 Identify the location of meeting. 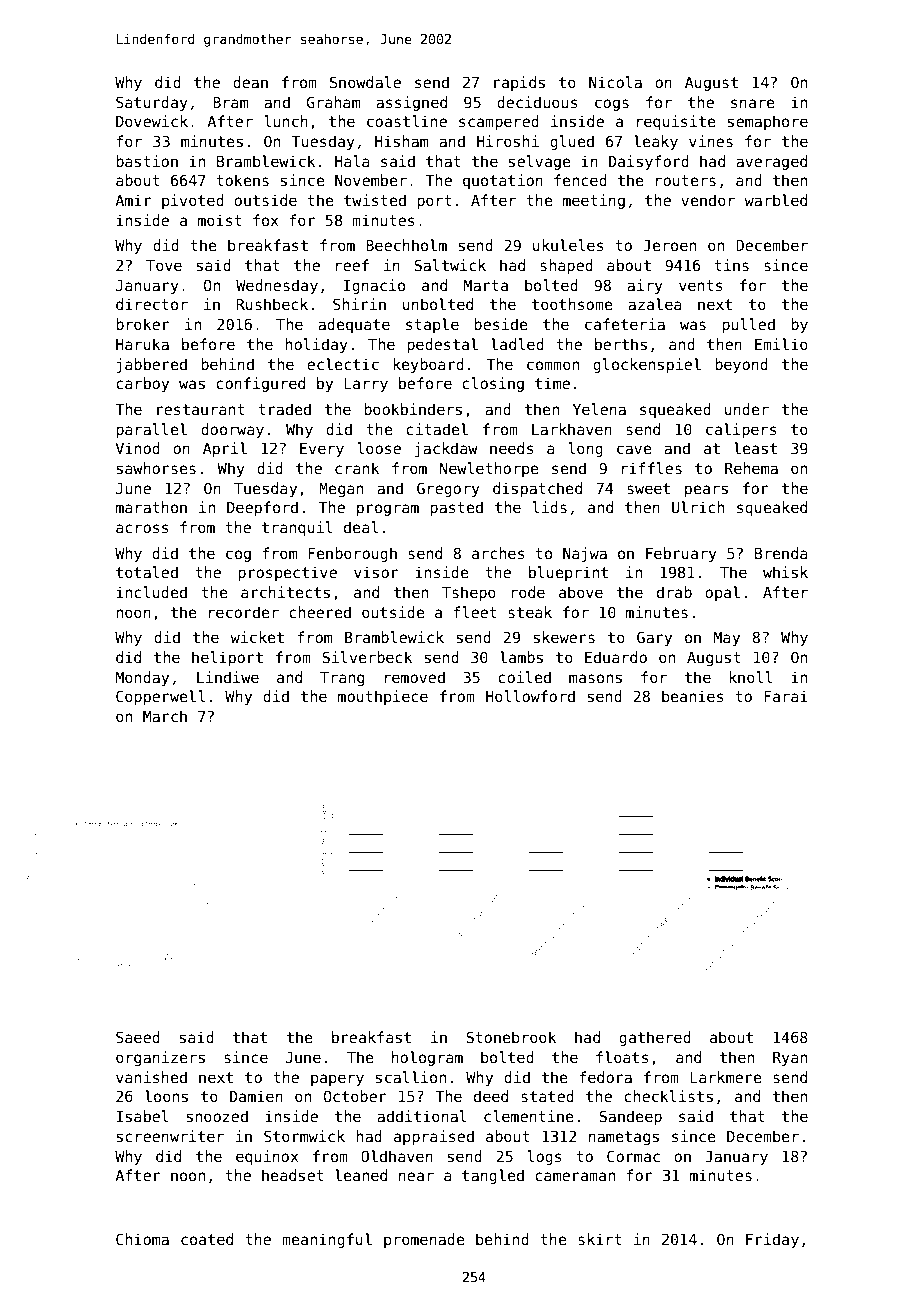
(594, 201).
